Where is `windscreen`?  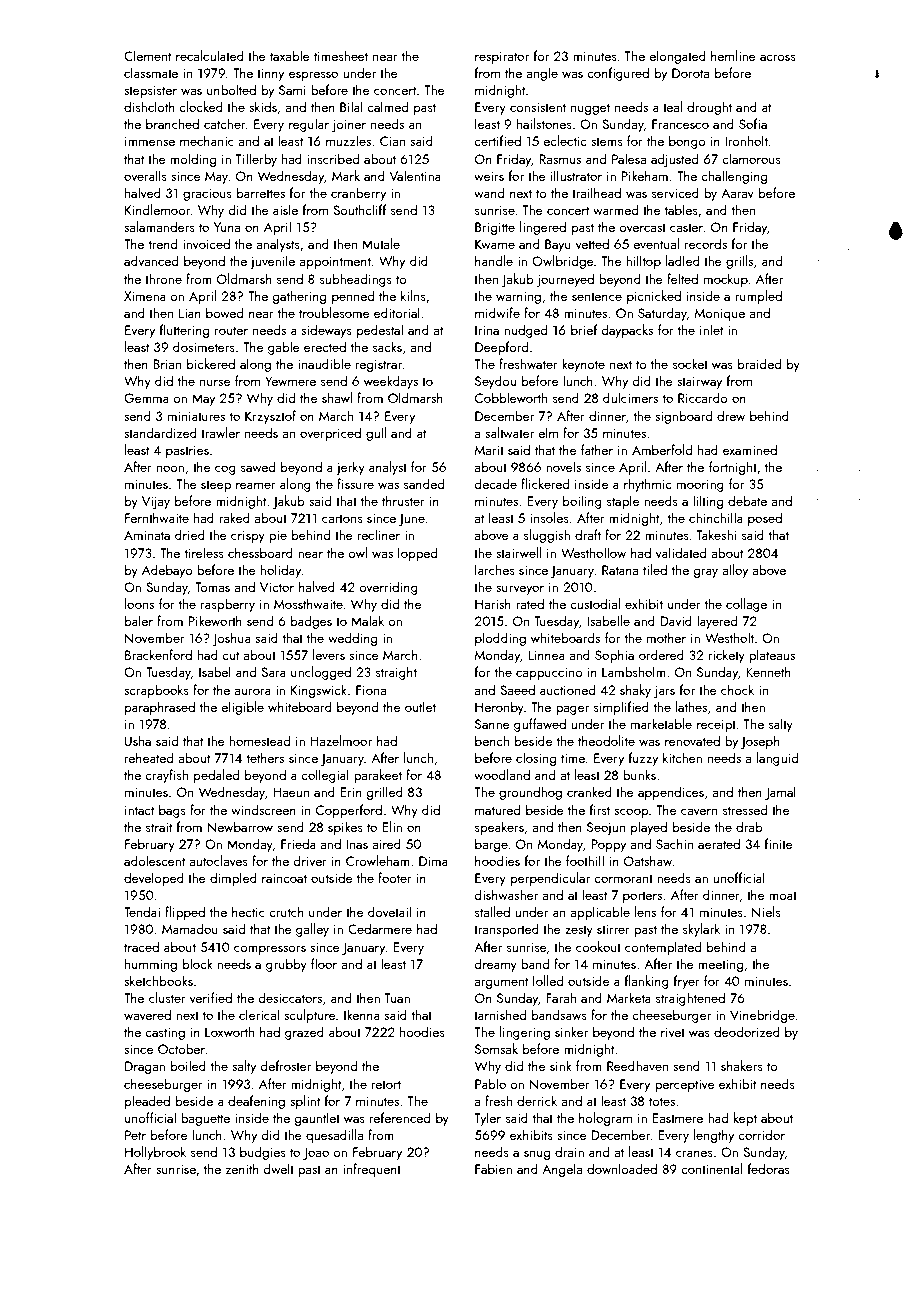
windscreen is located at coordinates (263, 809).
